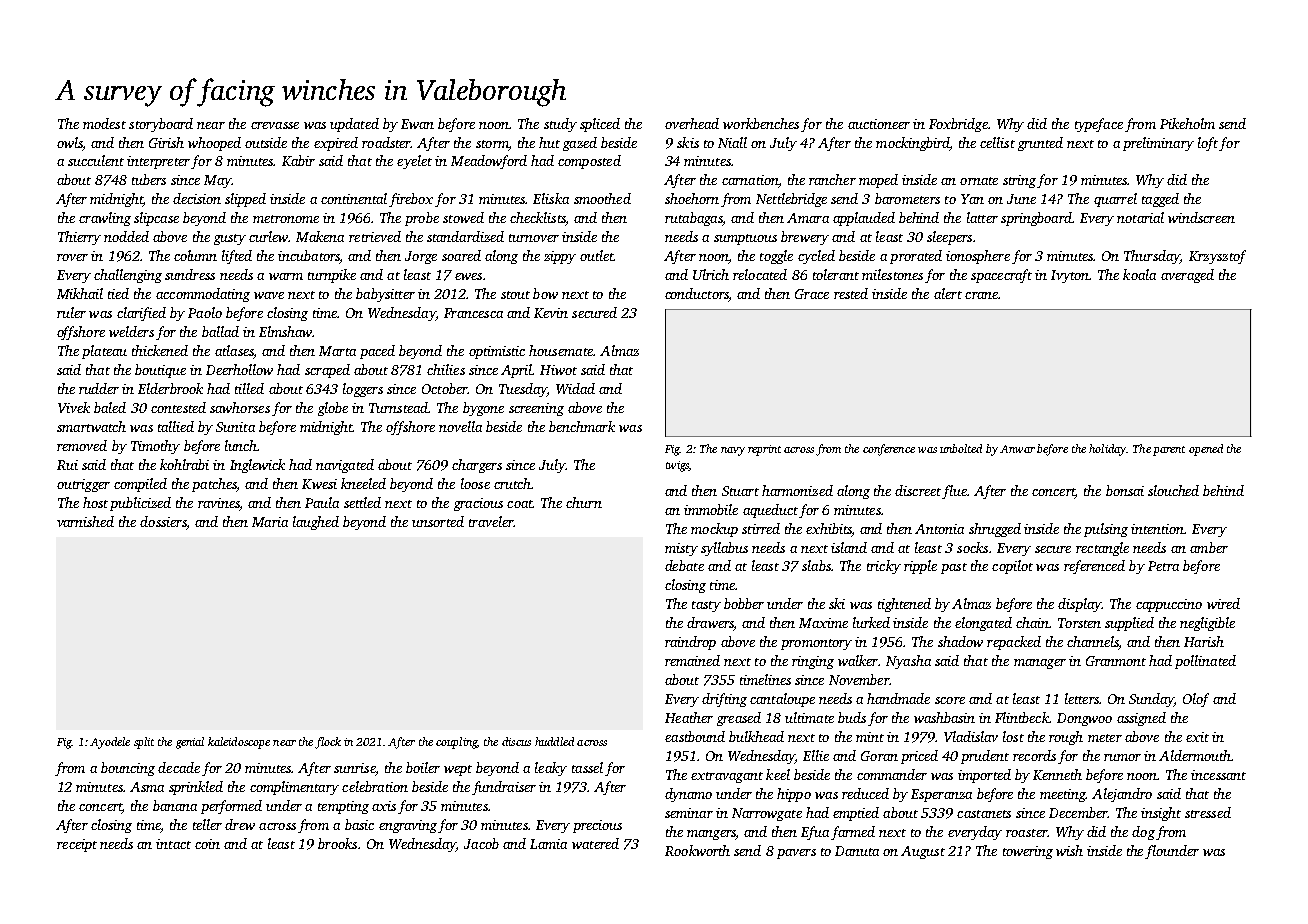 The image size is (1308, 924). I want to click on latter, so click(982, 217).
